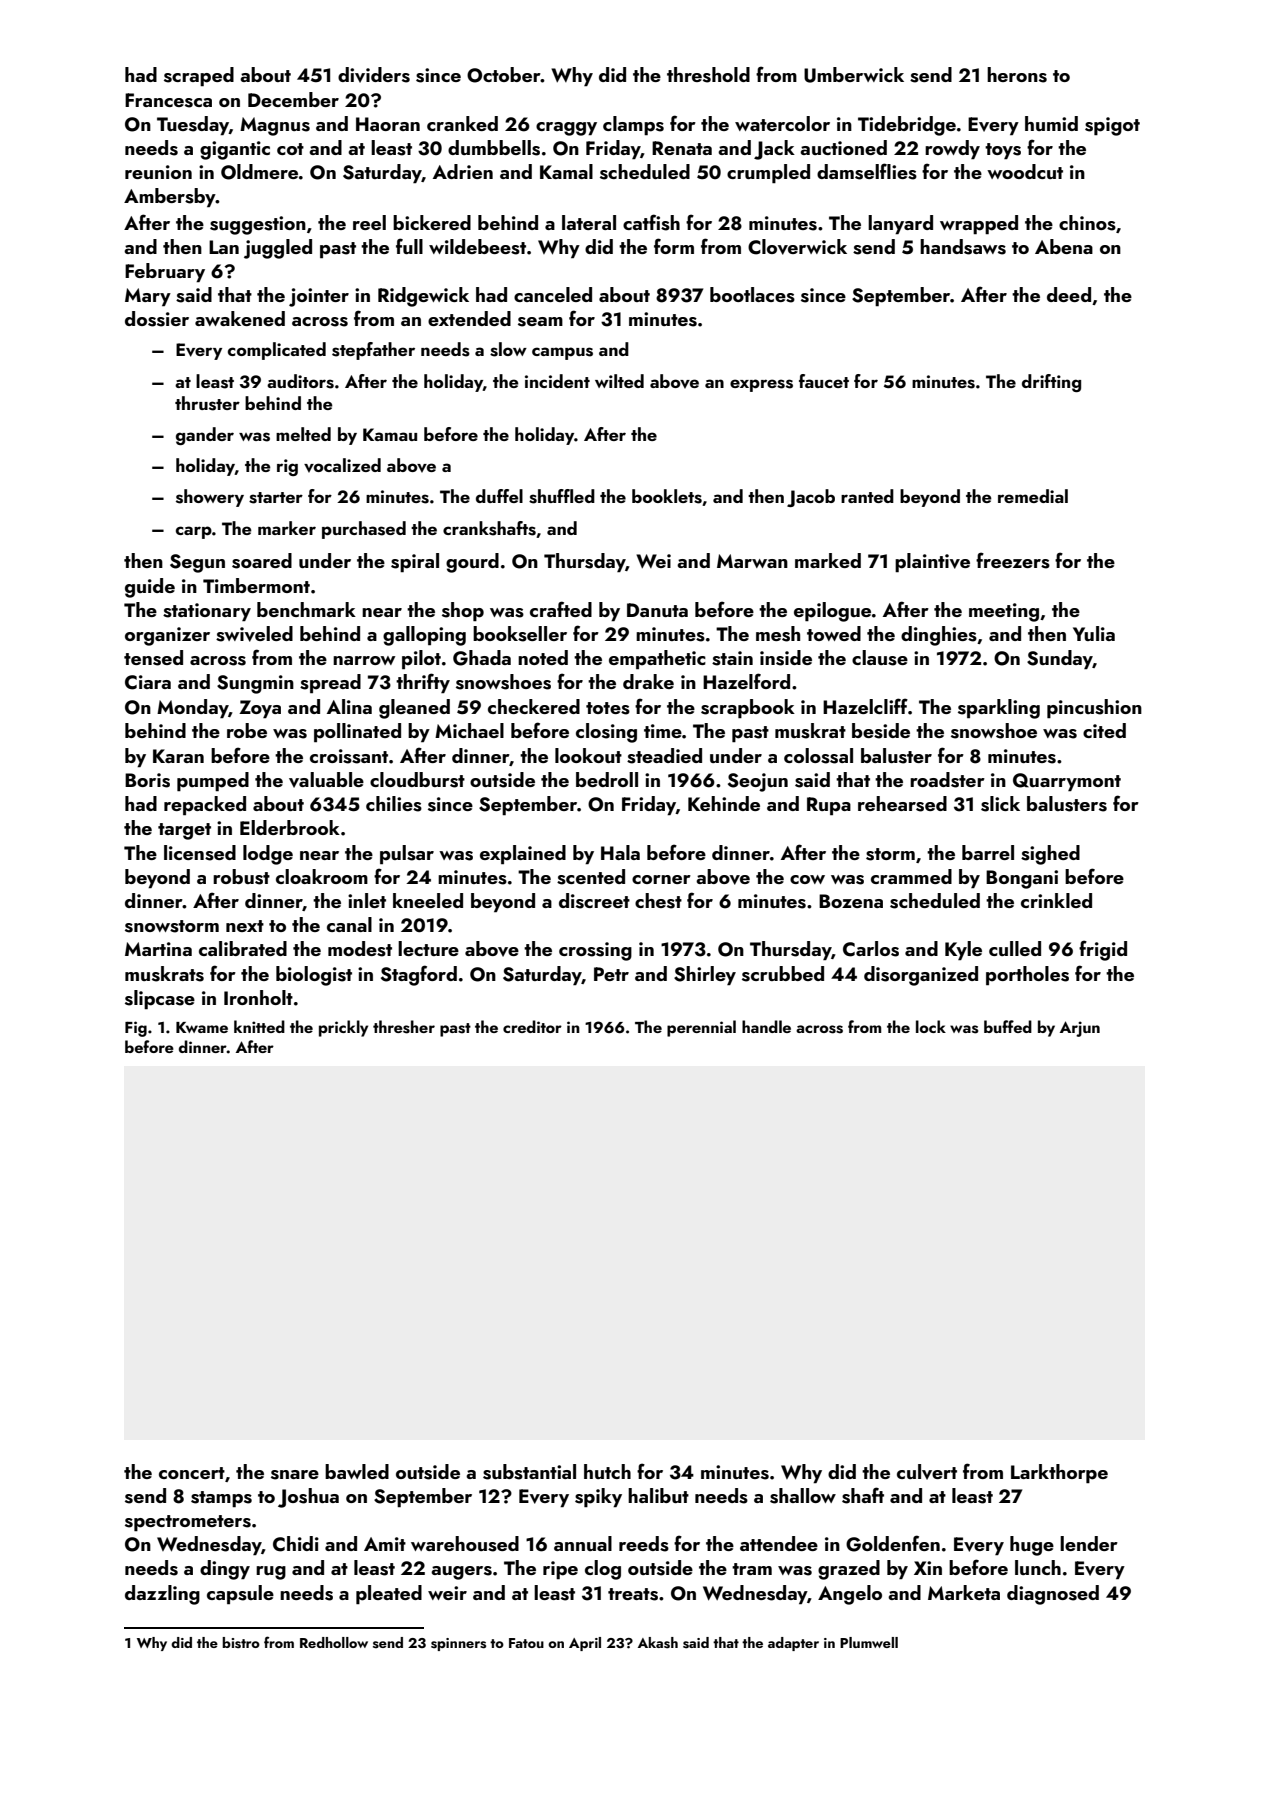  What do you see at coordinates (343, 1028) in the screenshot?
I see `prickly` at bounding box center [343, 1028].
